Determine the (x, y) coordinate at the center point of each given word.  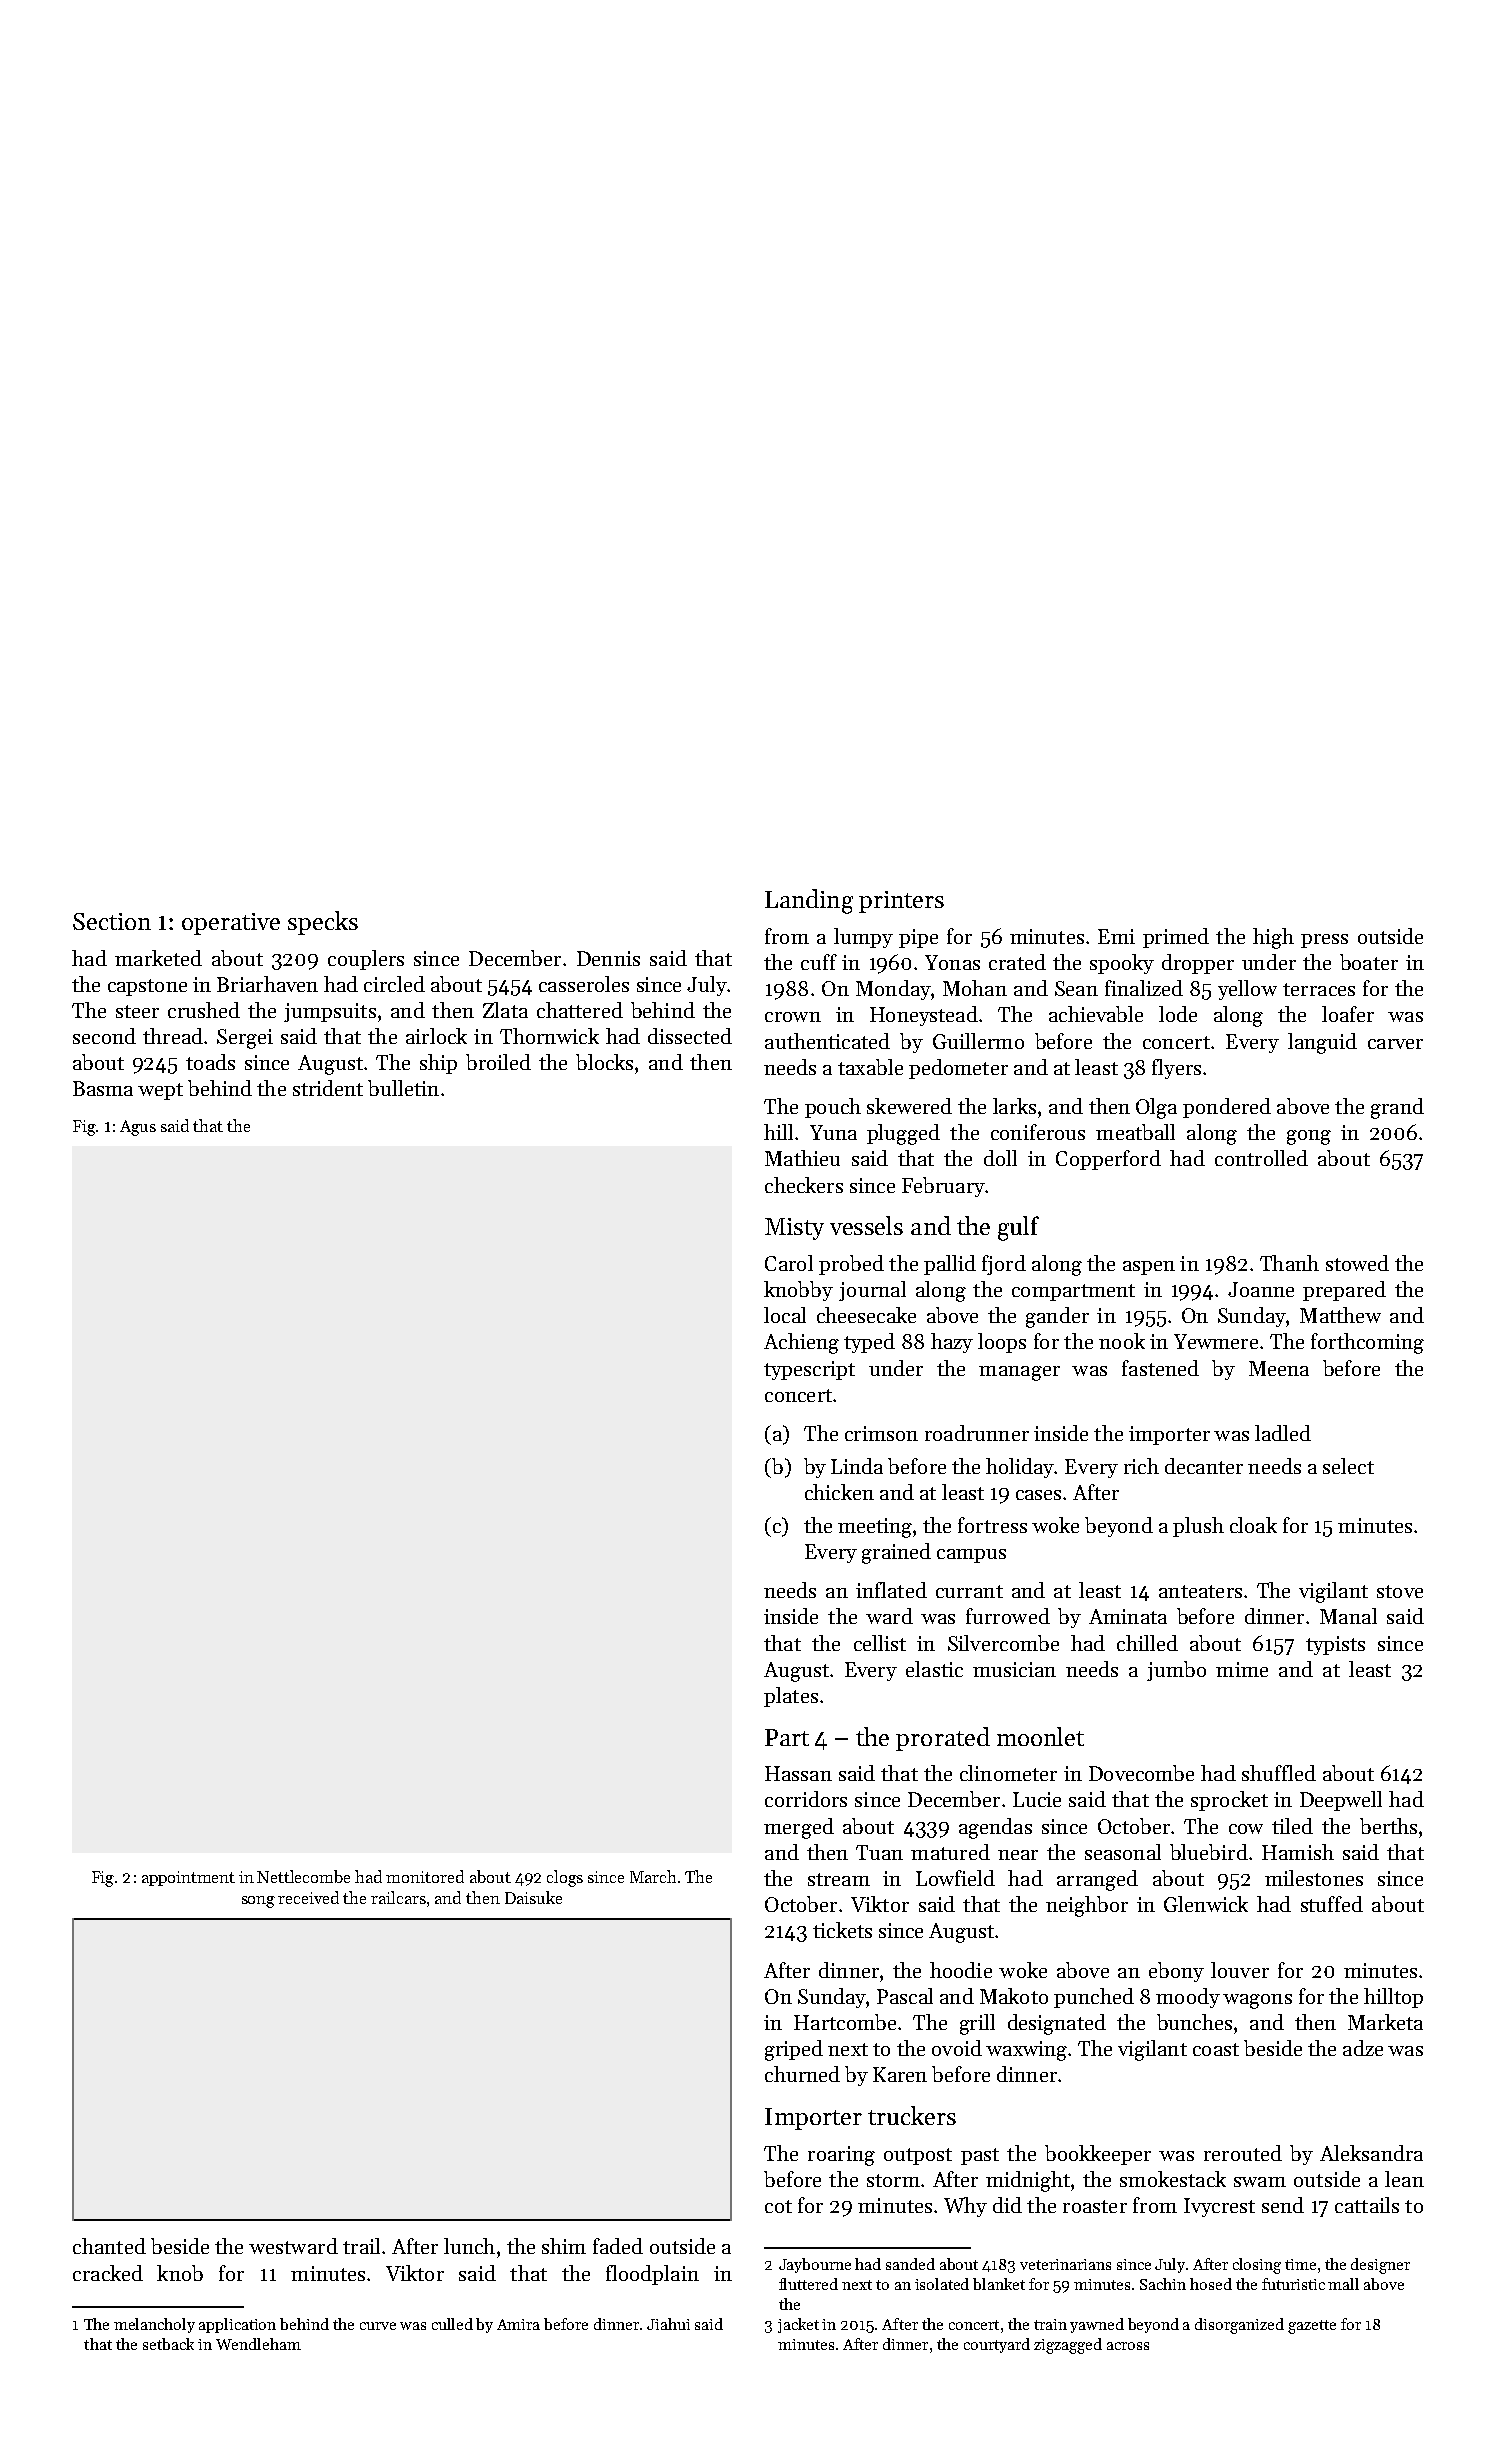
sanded (910, 2264)
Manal (1348, 1616)
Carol (789, 1263)
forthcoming (1367, 1343)
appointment (188, 1878)
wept (160, 1091)
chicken (839, 1492)
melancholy (154, 2325)
